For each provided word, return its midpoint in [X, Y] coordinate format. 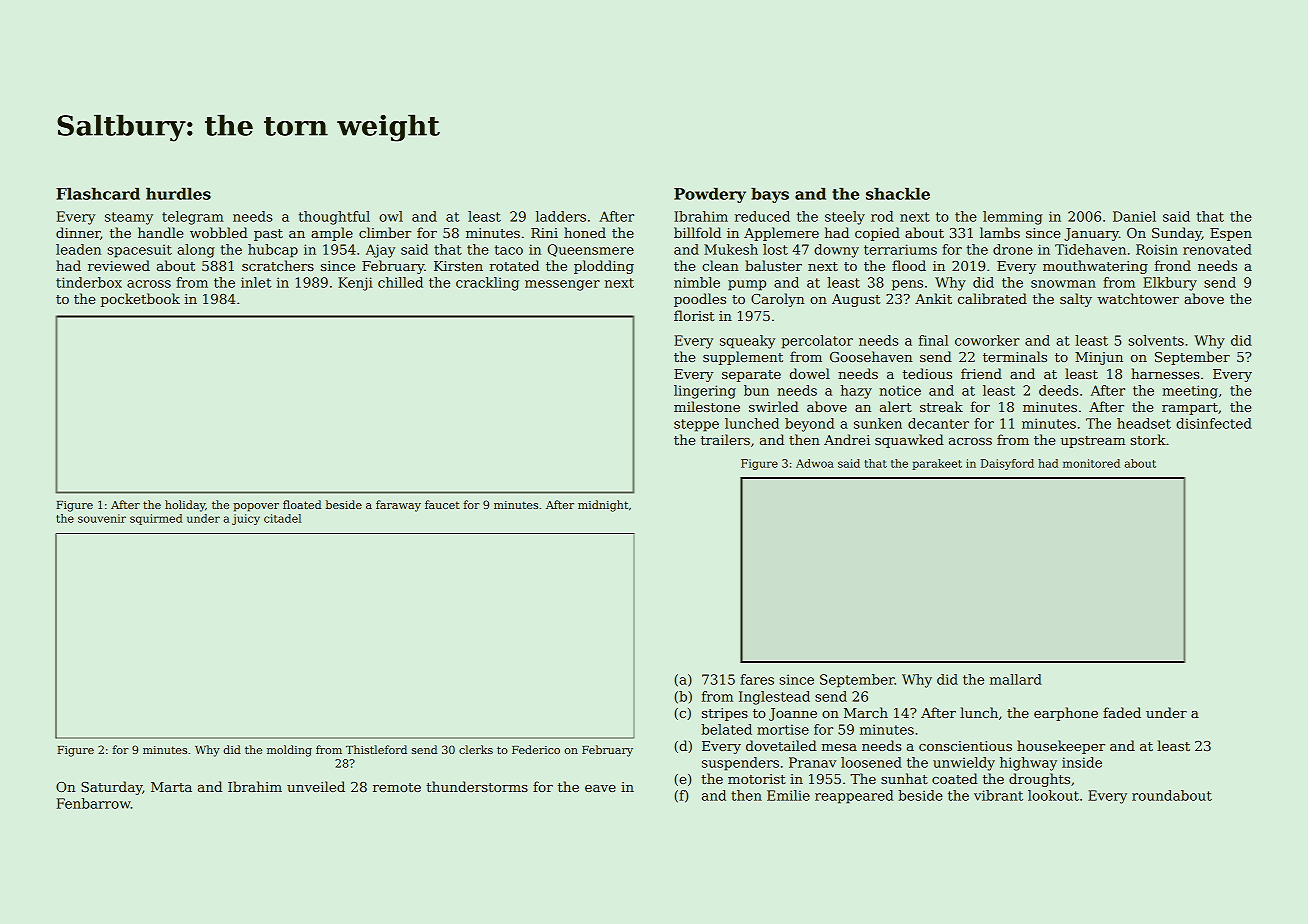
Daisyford [1007, 464]
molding [289, 751]
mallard [1016, 679]
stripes [725, 714]
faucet [442, 504]
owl [391, 216]
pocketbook [140, 300]
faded [1122, 712]
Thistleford [376, 749]
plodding [604, 267]
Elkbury [1170, 284]
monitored [1091, 463]
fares [757, 679]
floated [302, 504]
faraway [398, 506]
